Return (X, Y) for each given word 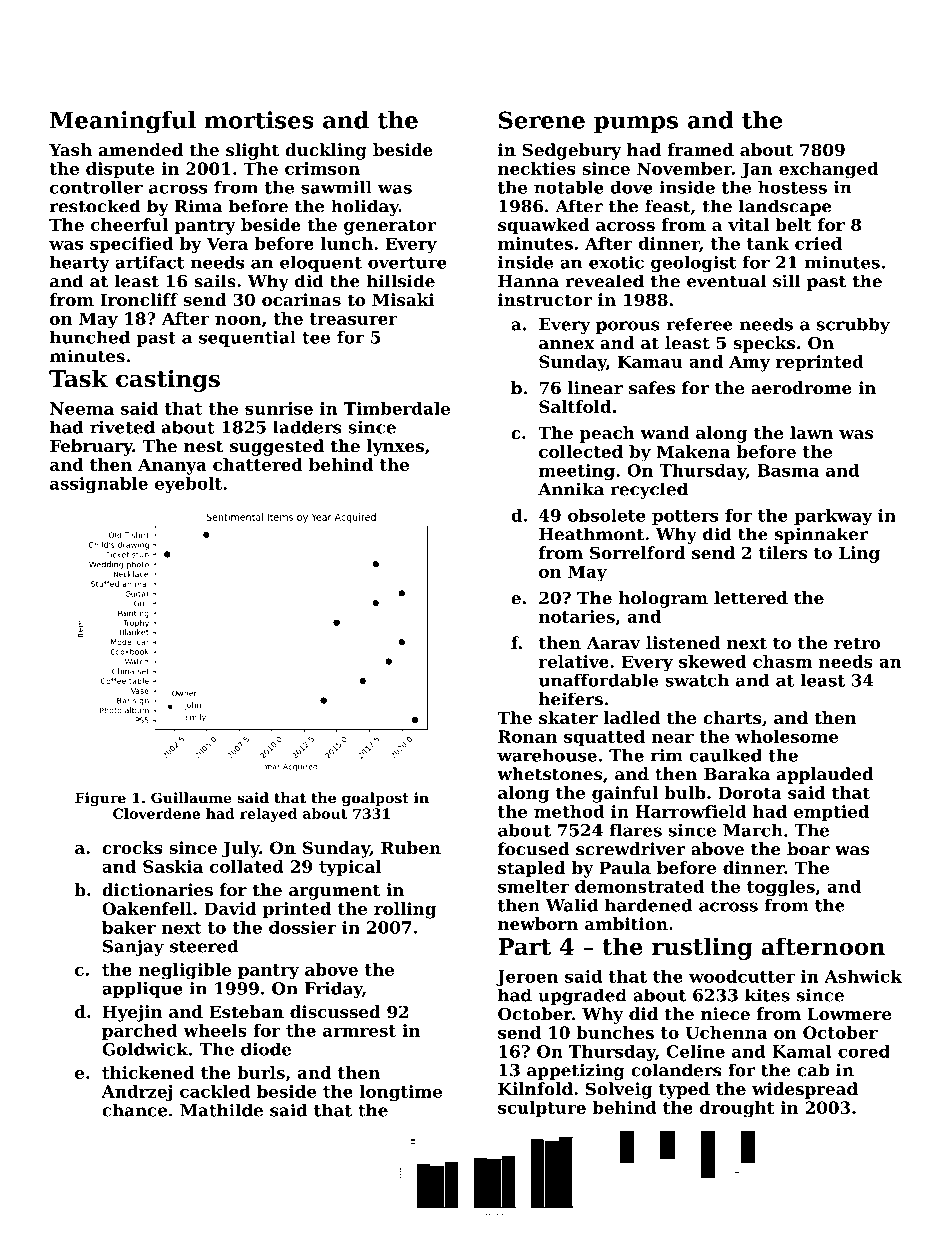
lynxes (395, 447)
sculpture (542, 1109)
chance (134, 1110)
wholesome (787, 736)
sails (215, 281)
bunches (615, 1032)
